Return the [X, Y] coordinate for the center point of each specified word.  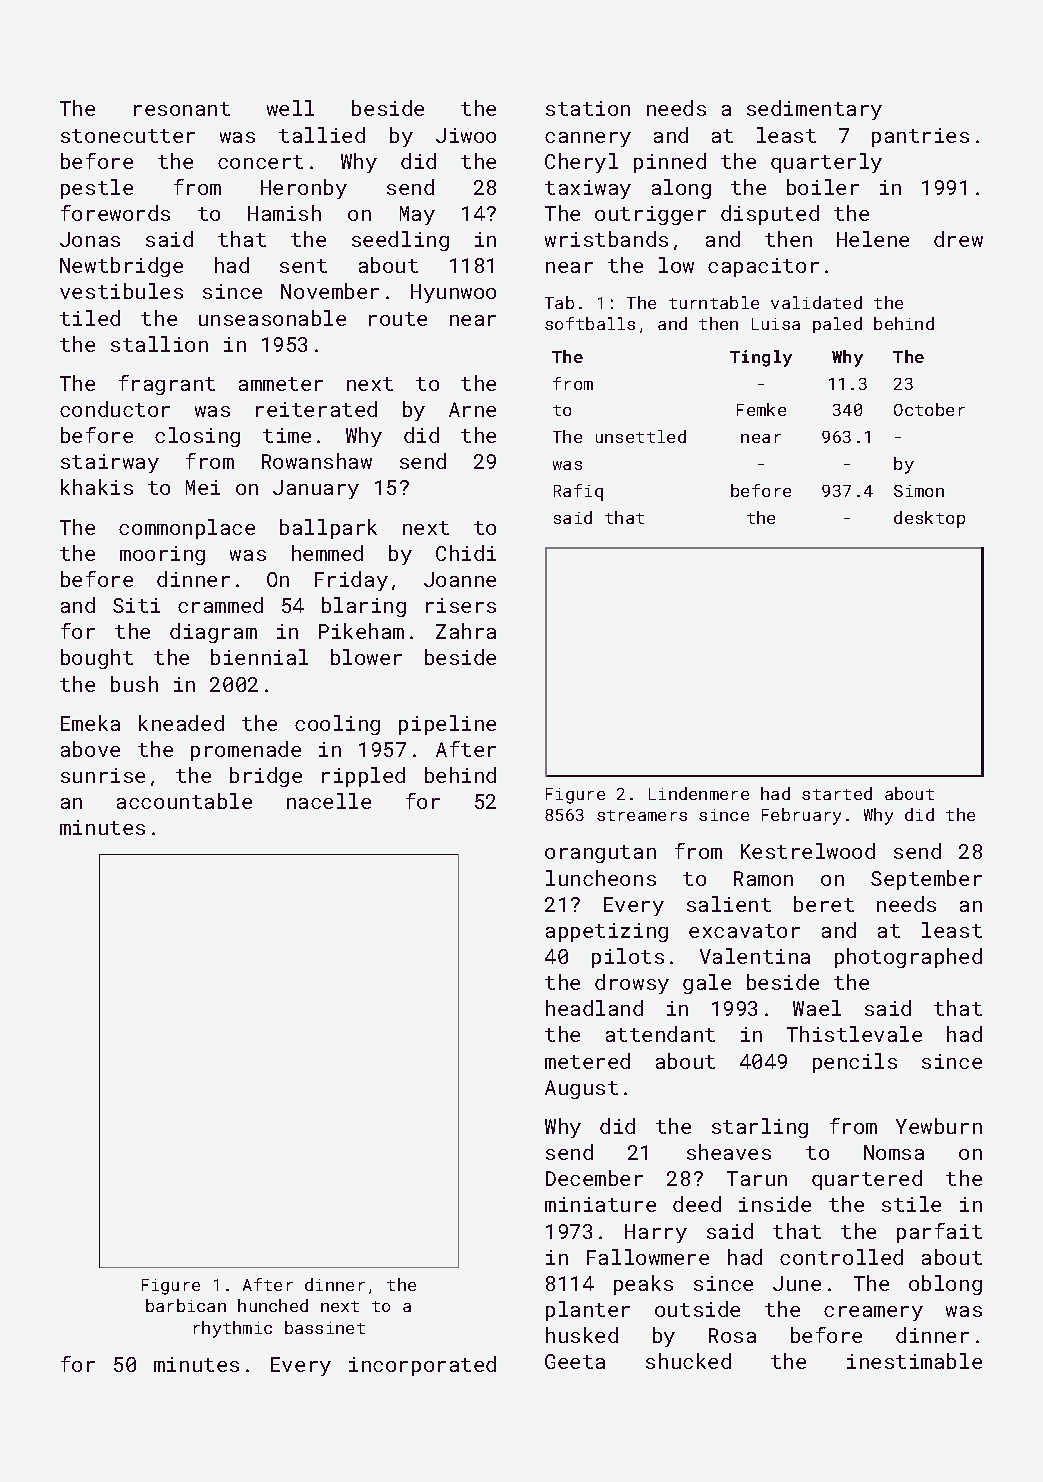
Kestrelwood [808, 851]
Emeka [90, 723]
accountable [184, 801]
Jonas [90, 239]
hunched [273, 1305]
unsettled [641, 436]
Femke [761, 409]
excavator [744, 931]
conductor [115, 409]
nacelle [329, 801]
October [929, 409]
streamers [642, 815]
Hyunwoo [453, 293]
